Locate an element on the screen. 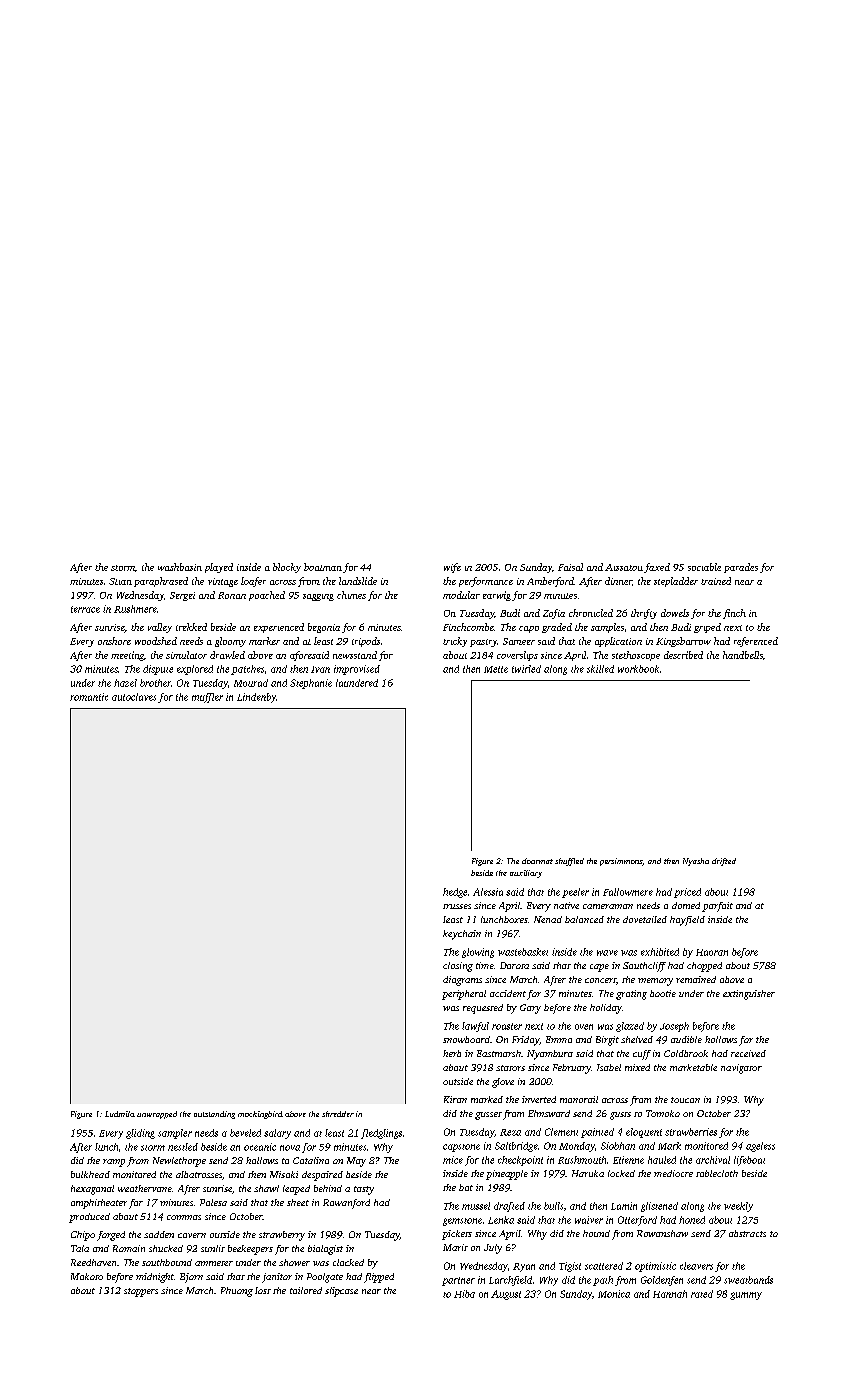 This screenshot has height=1400, width=849. played is located at coordinates (219, 568).
